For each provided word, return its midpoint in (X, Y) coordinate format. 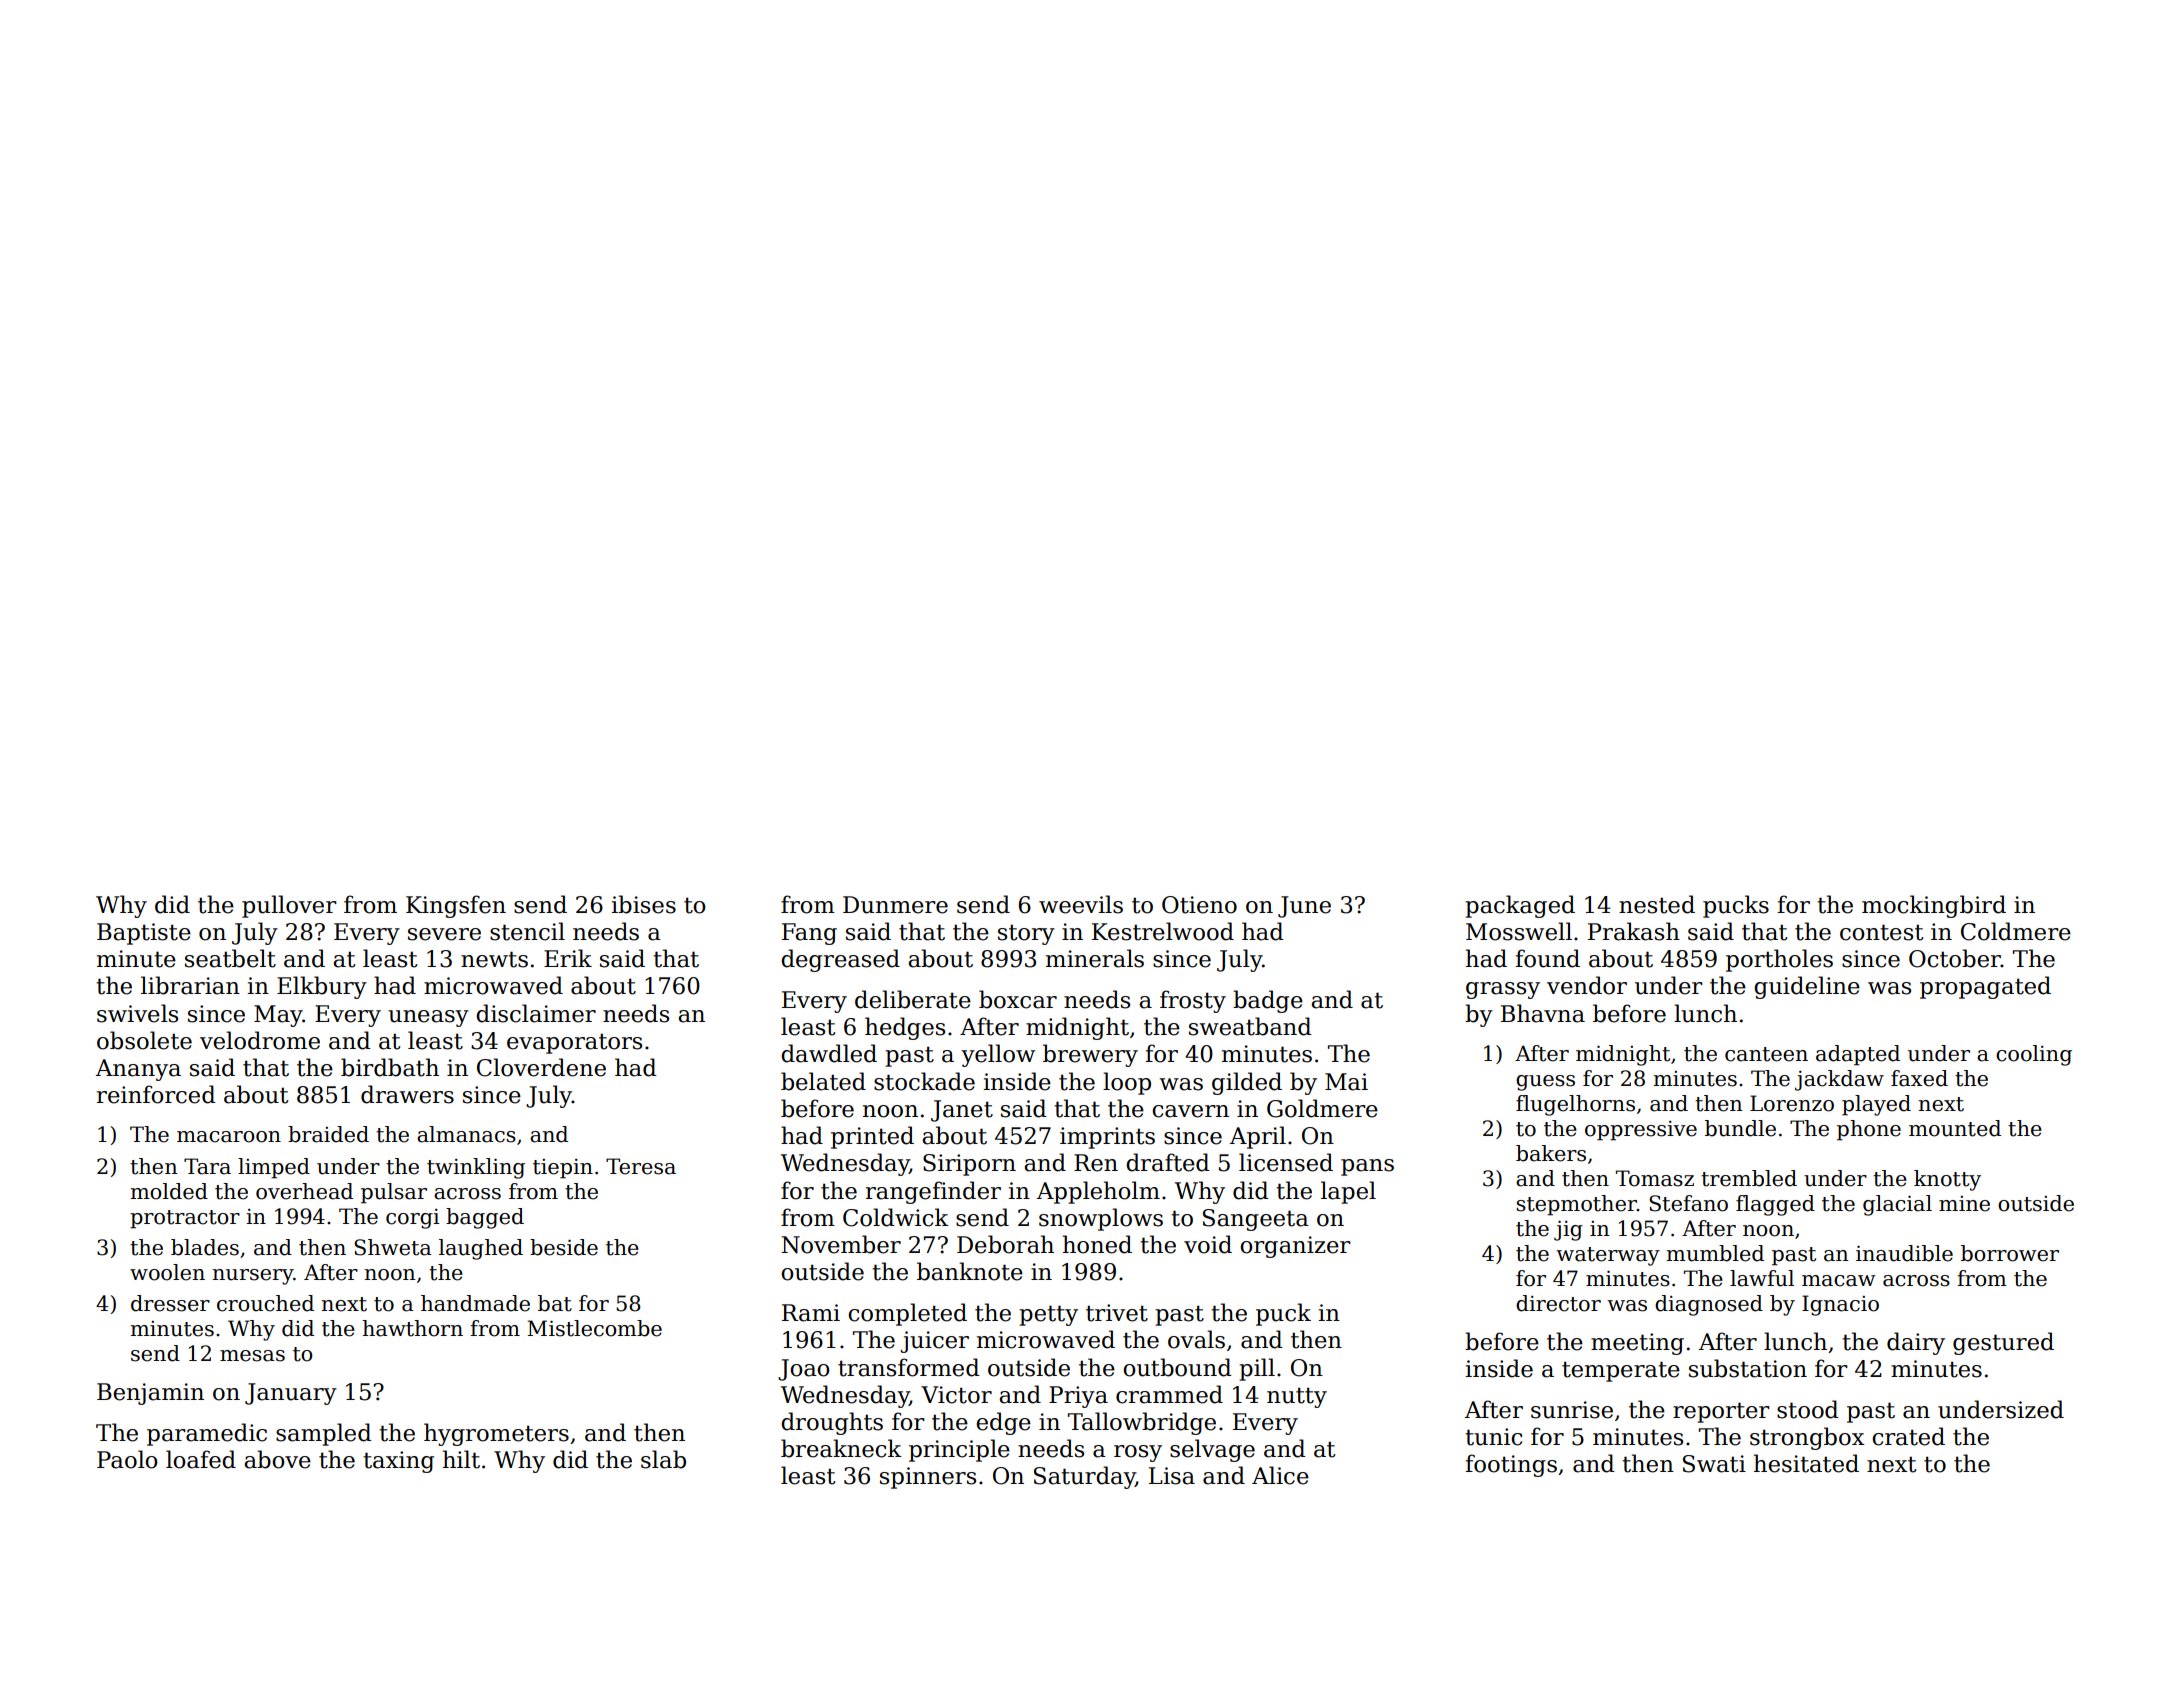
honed (1097, 1244)
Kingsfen (456, 906)
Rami (811, 1313)
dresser (170, 1303)
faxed (1919, 1078)
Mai (1346, 1082)
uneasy (428, 1018)
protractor (185, 1219)
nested (1657, 904)
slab (663, 1459)
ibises (643, 904)
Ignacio (1840, 1305)
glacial (1897, 1205)
